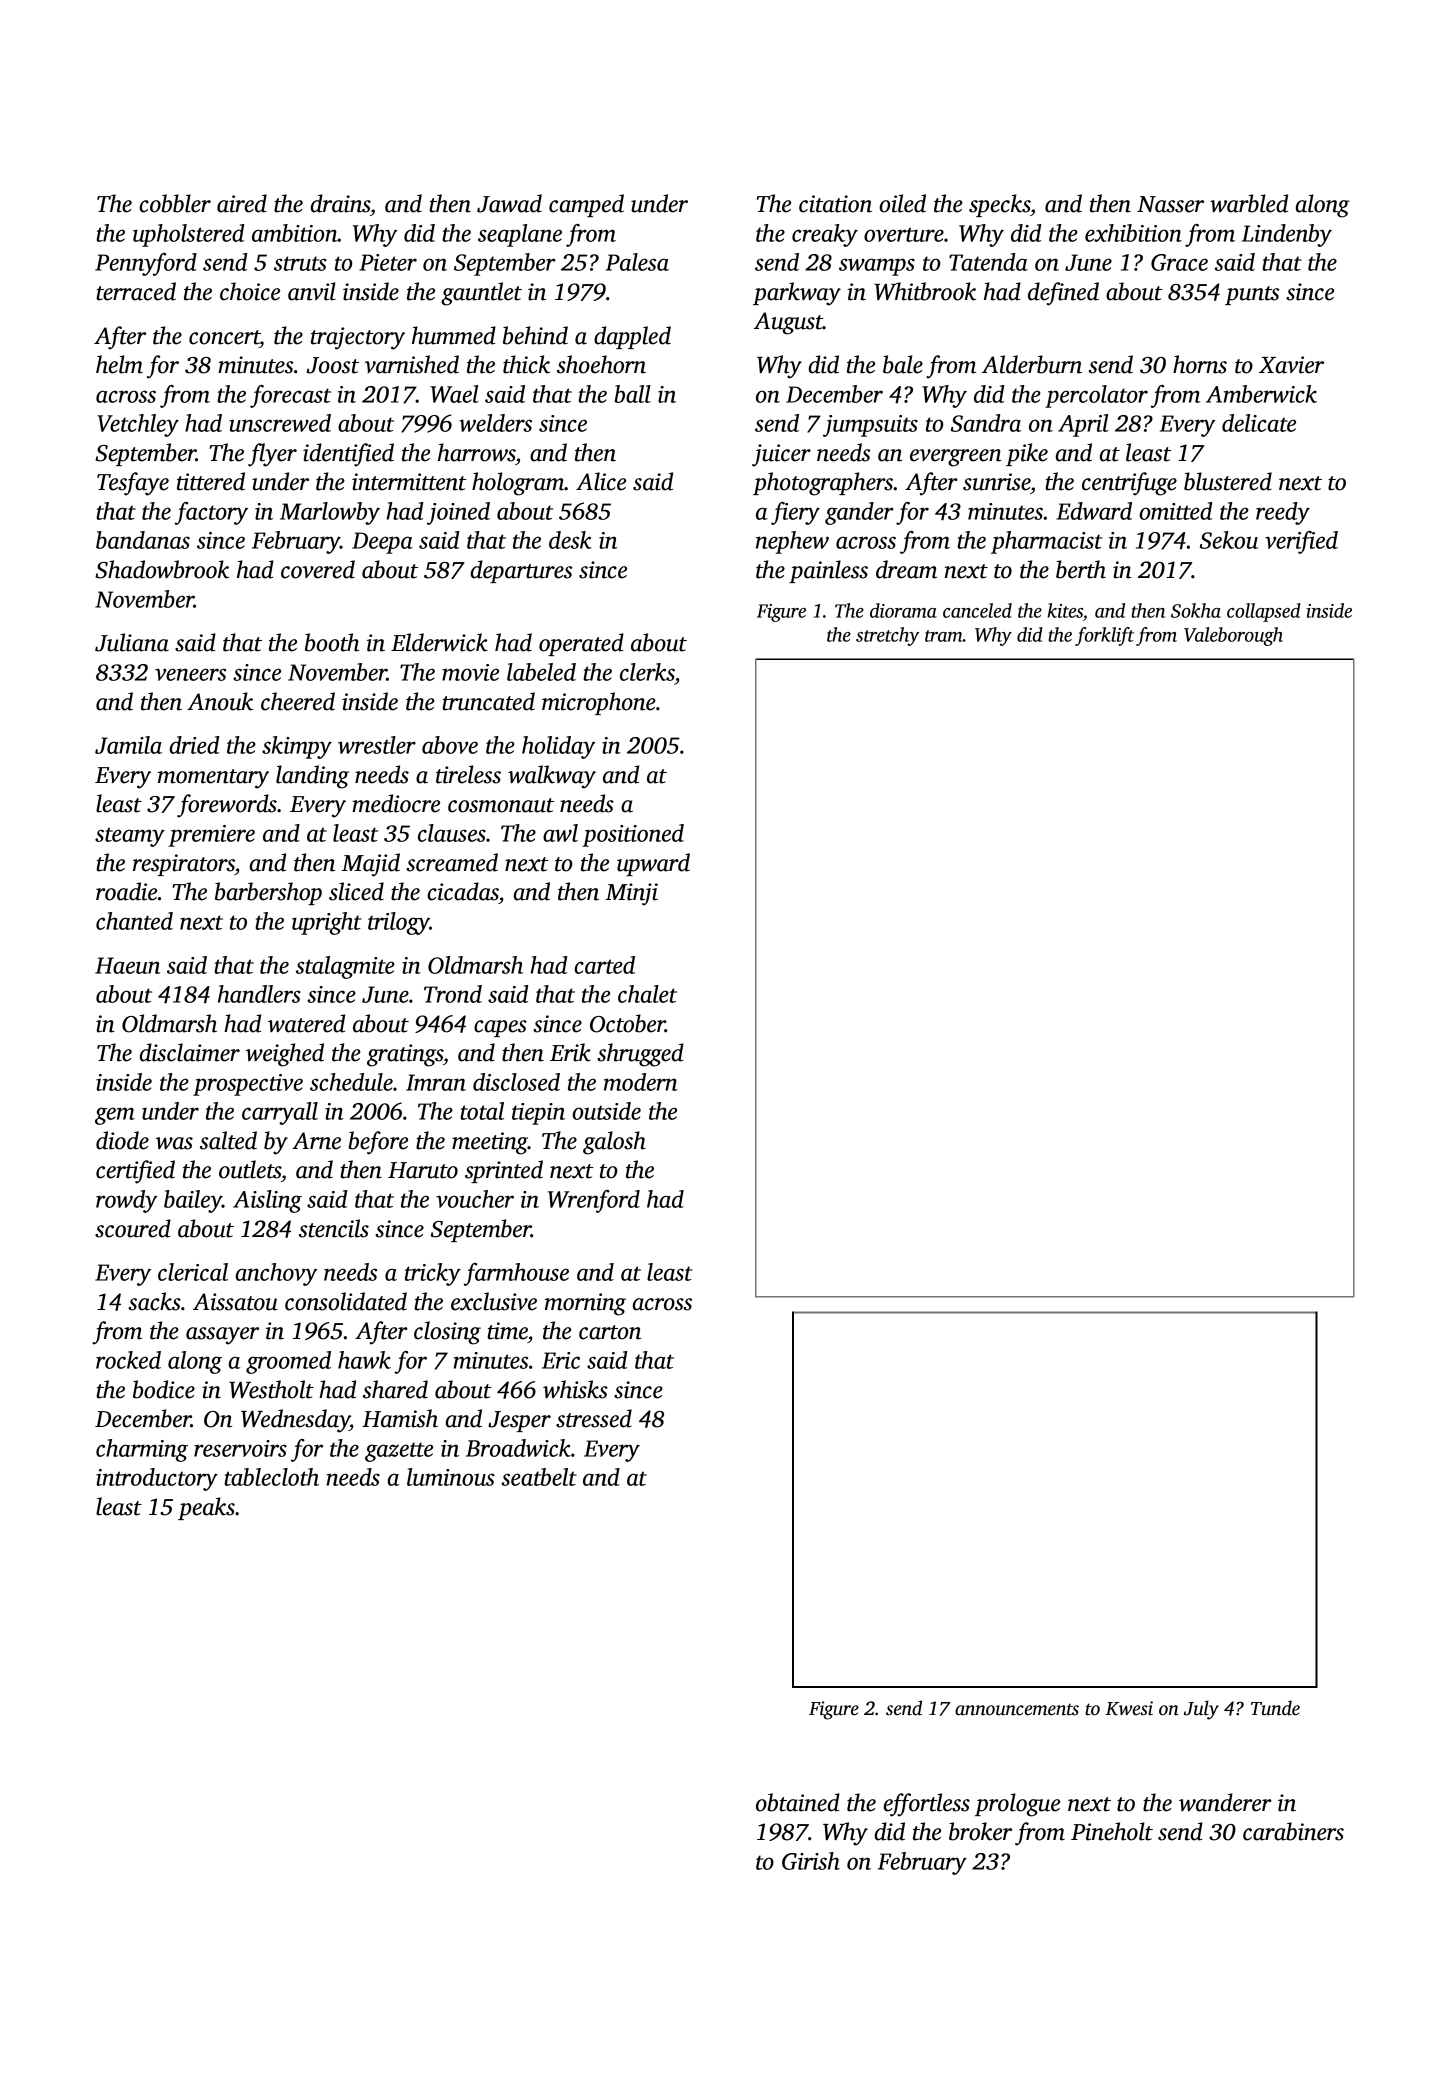 The width and height of the page is (1450, 2100). I want to click on defined, so click(1063, 294).
